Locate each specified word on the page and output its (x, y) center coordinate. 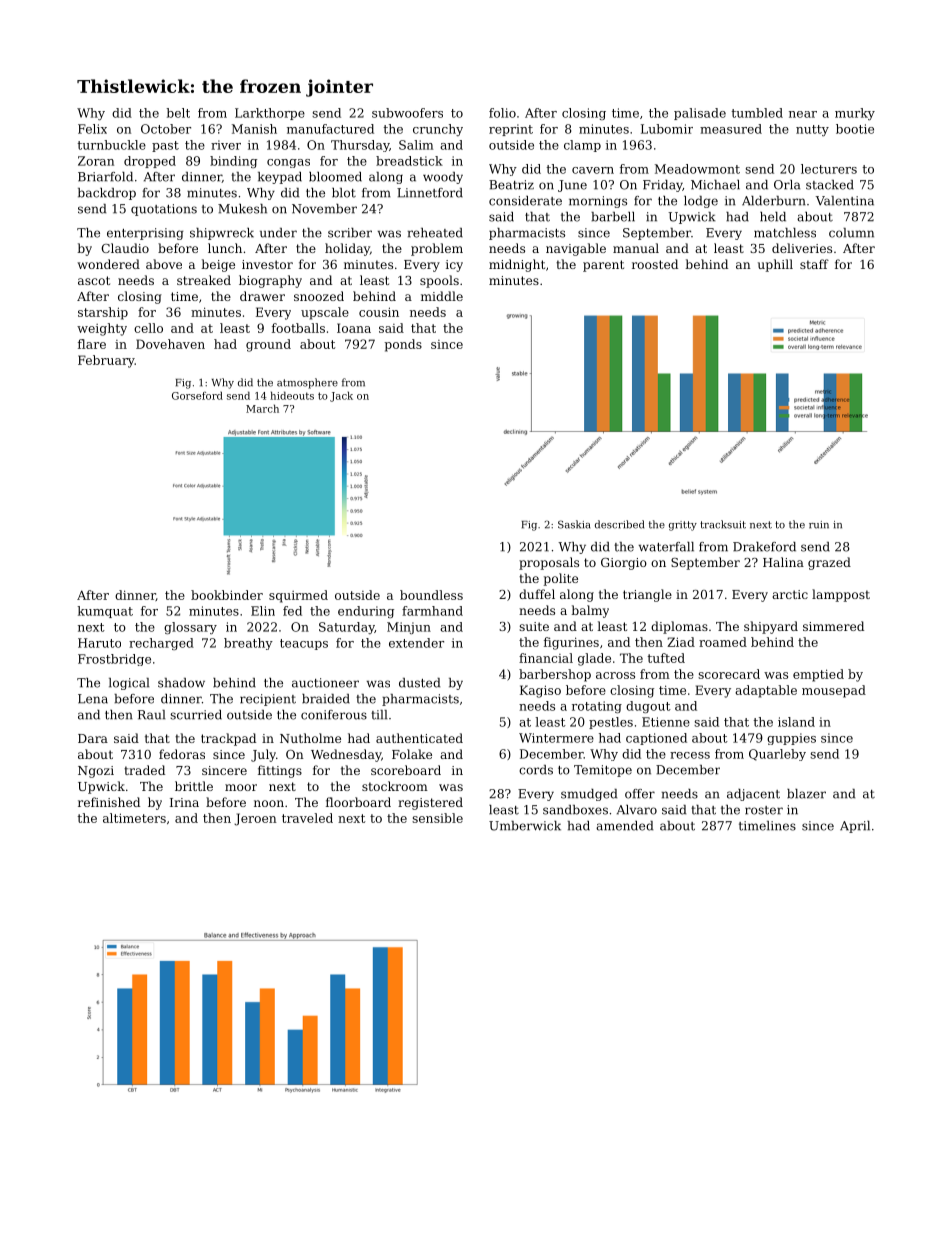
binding (233, 162)
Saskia (574, 524)
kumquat (105, 612)
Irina (184, 802)
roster (764, 810)
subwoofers (407, 113)
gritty (683, 526)
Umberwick (525, 826)
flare (92, 344)
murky (855, 114)
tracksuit (723, 524)
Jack (341, 396)
